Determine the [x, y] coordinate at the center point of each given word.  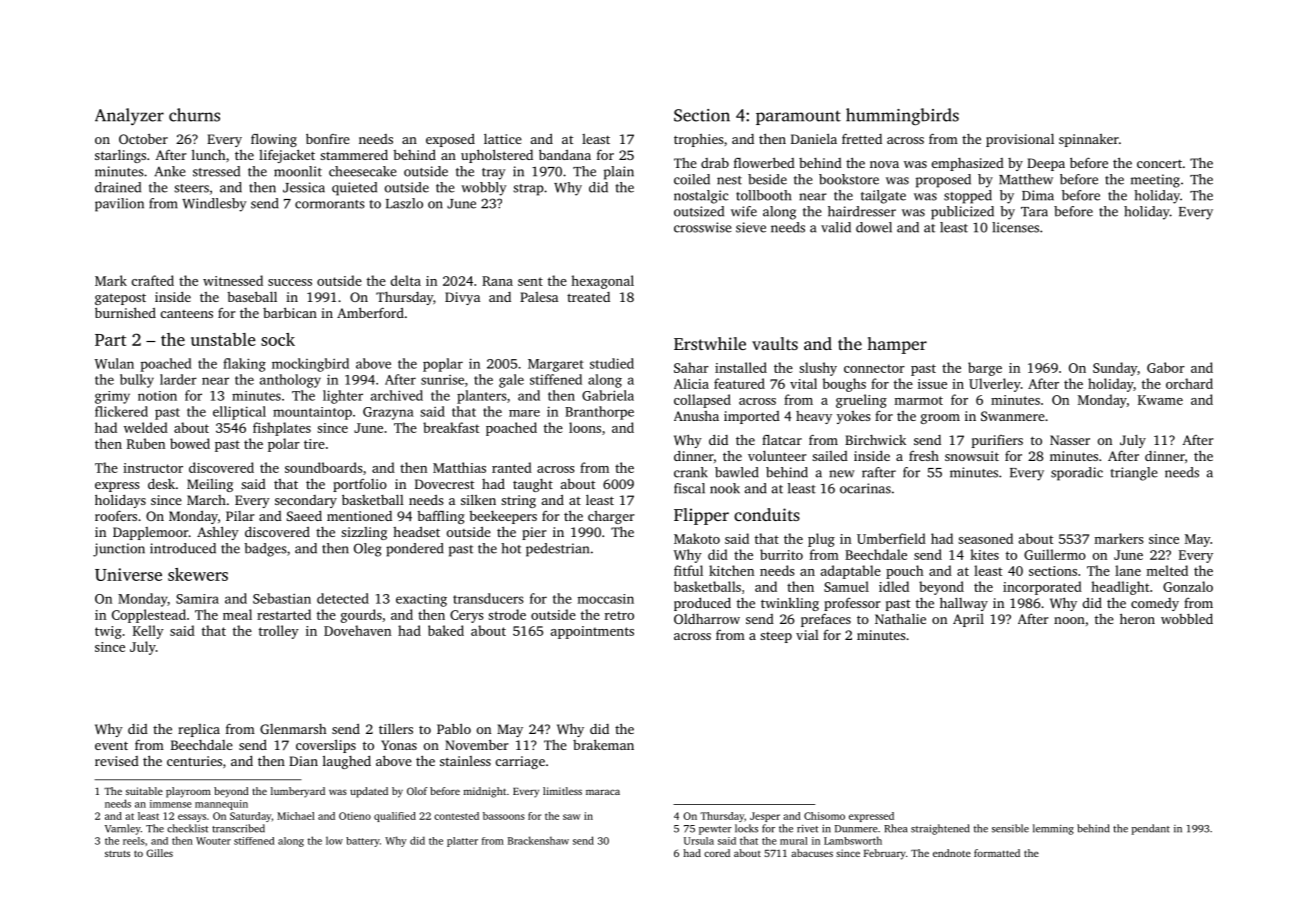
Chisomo [824, 816]
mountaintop [312, 413]
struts [117, 853]
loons [585, 427]
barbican [290, 312]
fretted [862, 138]
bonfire [328, 138]
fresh [924, 456]
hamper [897, 345]
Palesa [539, 297]
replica [199, 730]
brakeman [603, 744]
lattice [503, 139]
